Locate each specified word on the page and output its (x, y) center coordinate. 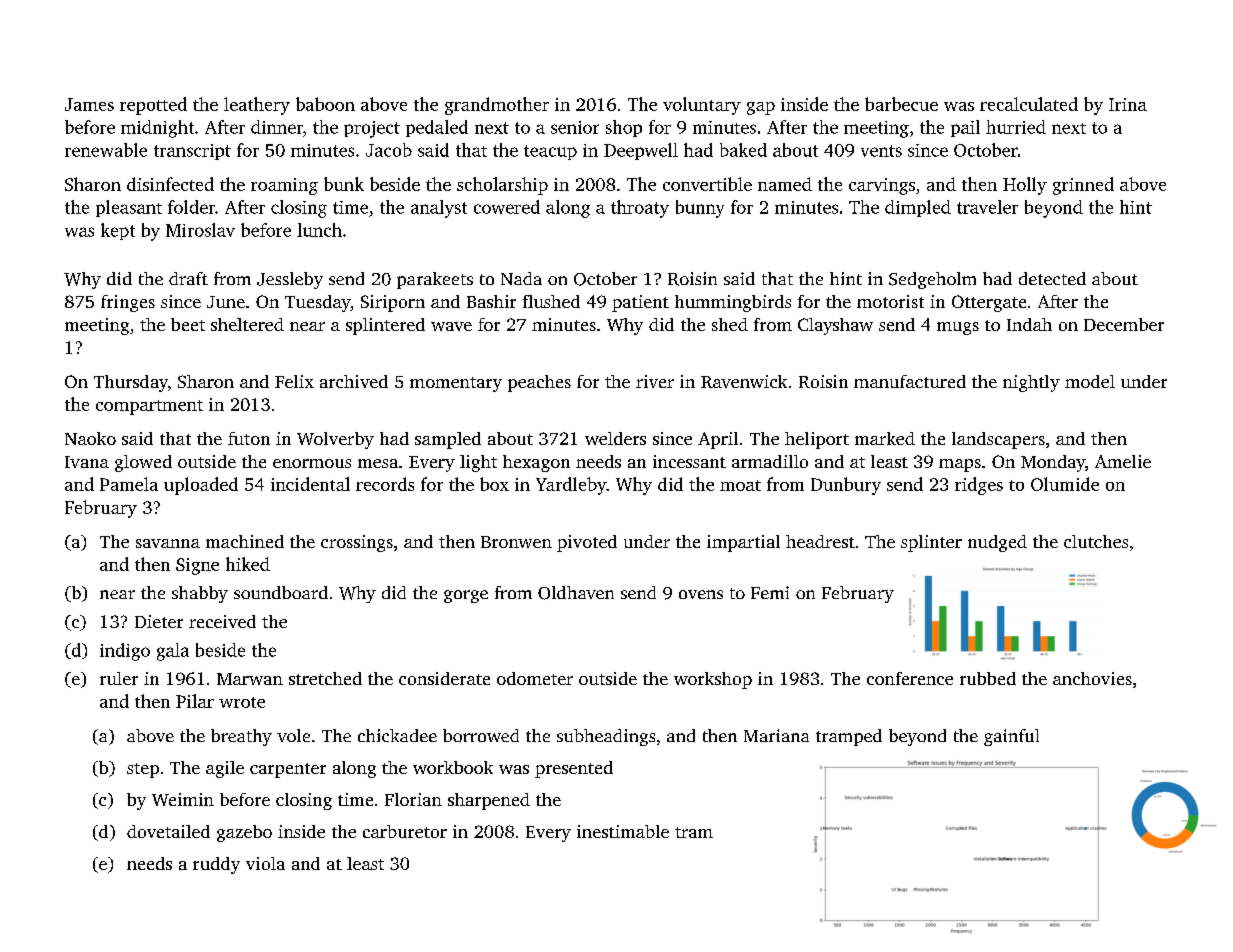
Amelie (1123, 461)
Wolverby (335, 440)
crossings (357, 543)
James (89, 104)
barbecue (901, 104)
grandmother (497, 106)
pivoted (587, 543)
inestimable (623, 831)
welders (615, 438)
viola (265, 863)
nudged (997, 543)
